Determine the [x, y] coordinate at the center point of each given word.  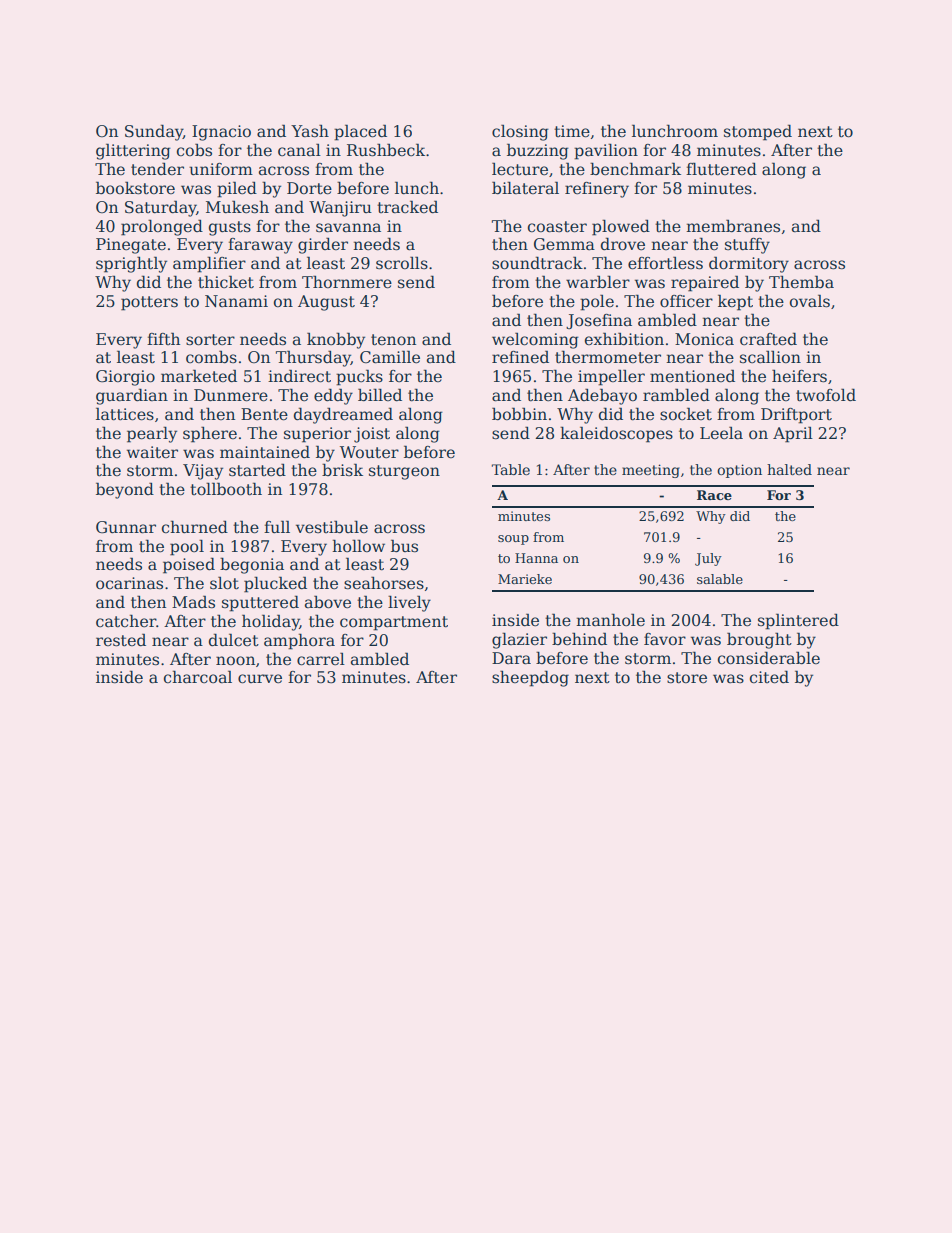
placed [360, 132]
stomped [758, 132]
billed [380, 394]
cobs [194, 149]
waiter [152, 452]
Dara [511, 658]
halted [789, 469]
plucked [275, 584]
